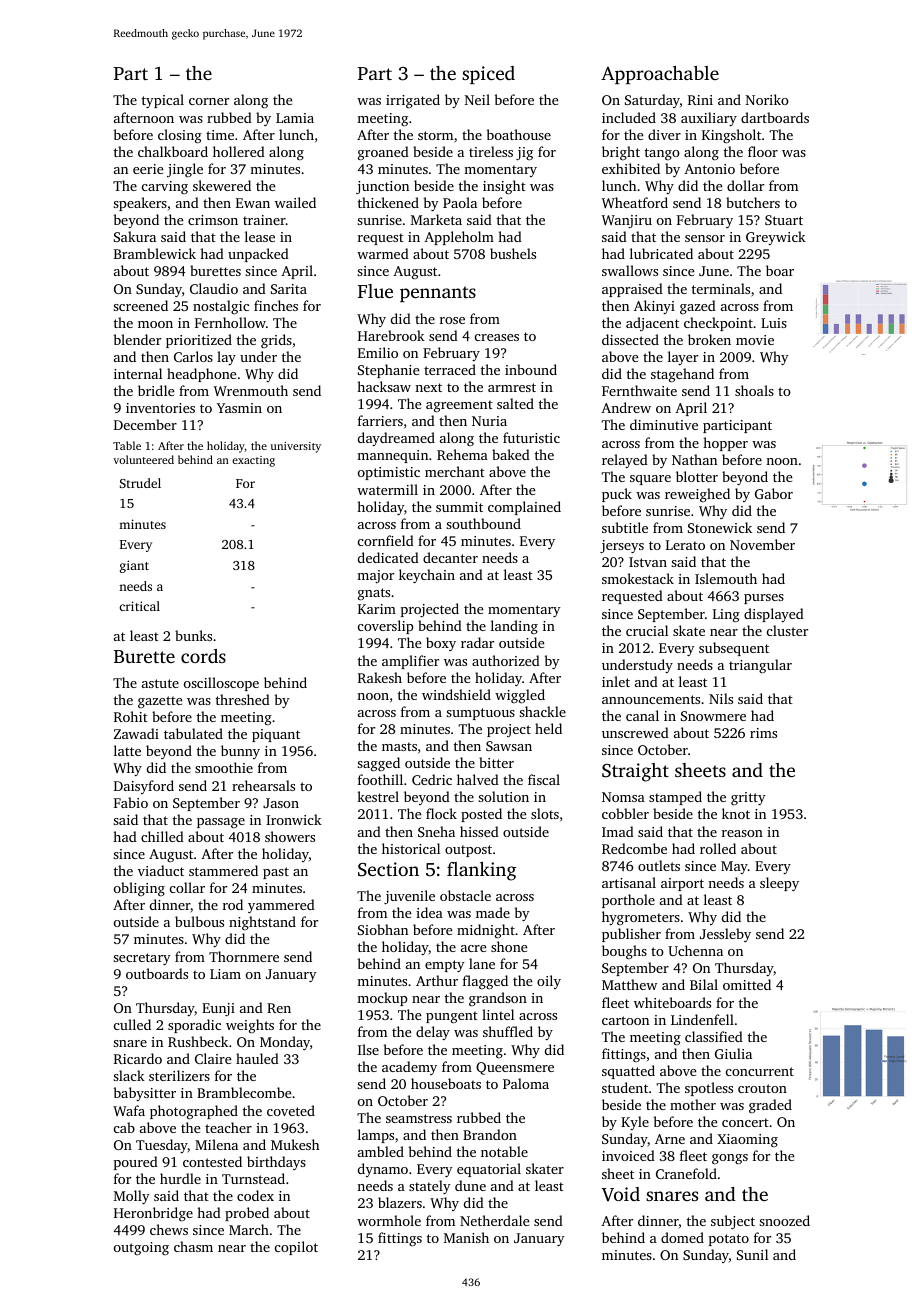 This screenshot has width=924, height=1308. What do you see at coordinates (209, 101) in the screenshot?
I see `corner` at bounding box center [209, 101].
